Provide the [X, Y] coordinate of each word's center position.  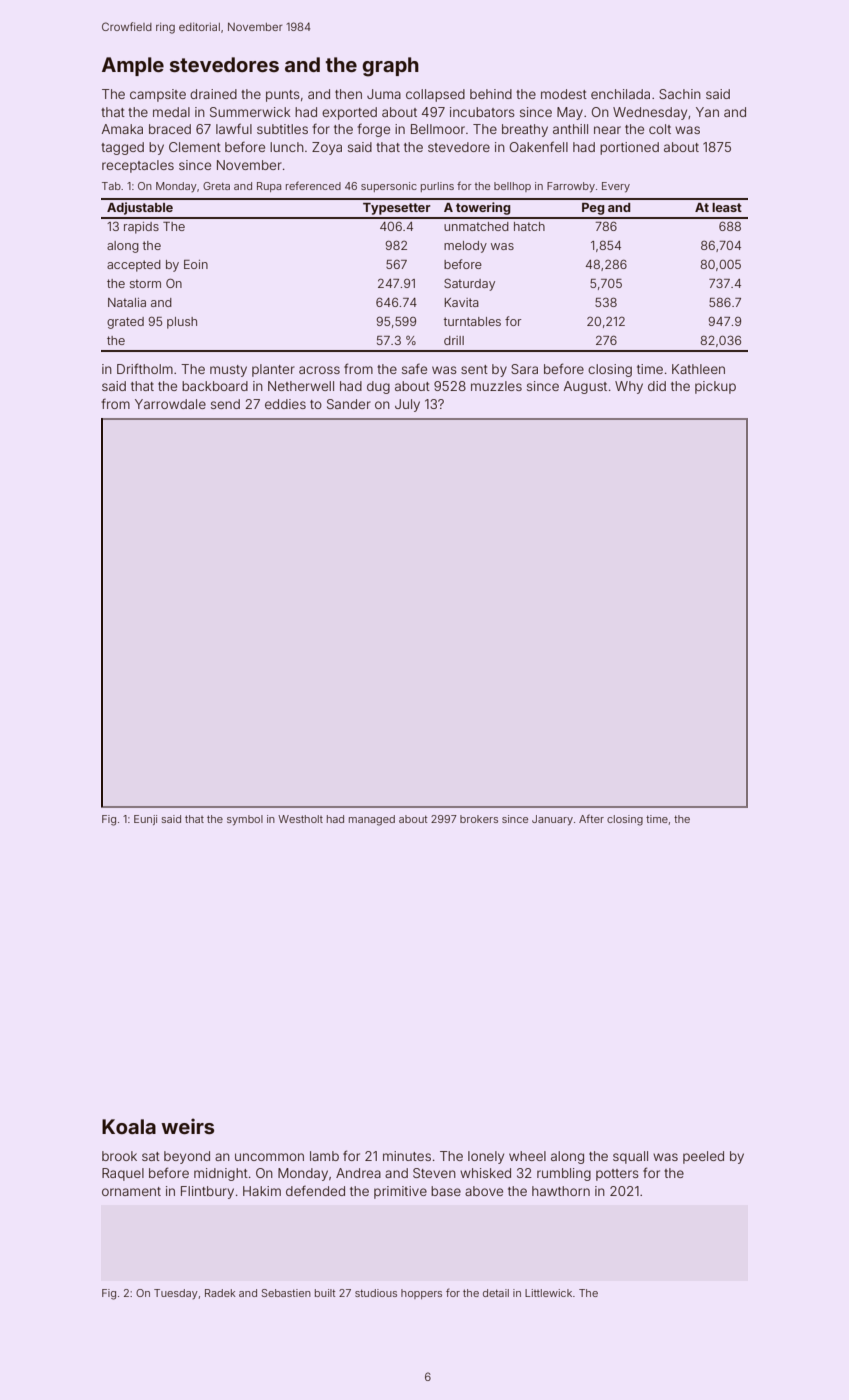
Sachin [680, 94]
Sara [524, 369]
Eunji [145, 820]
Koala [129, 1126]
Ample [133, 66]
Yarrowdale [170, 404]
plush [182, 323]
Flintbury [207, 1192]
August [585, 387]
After [591, 818]
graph [390, 67]
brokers [479, 819]
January [552, 820]
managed [372, 820]
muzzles [496, 386]
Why [629, 387]
